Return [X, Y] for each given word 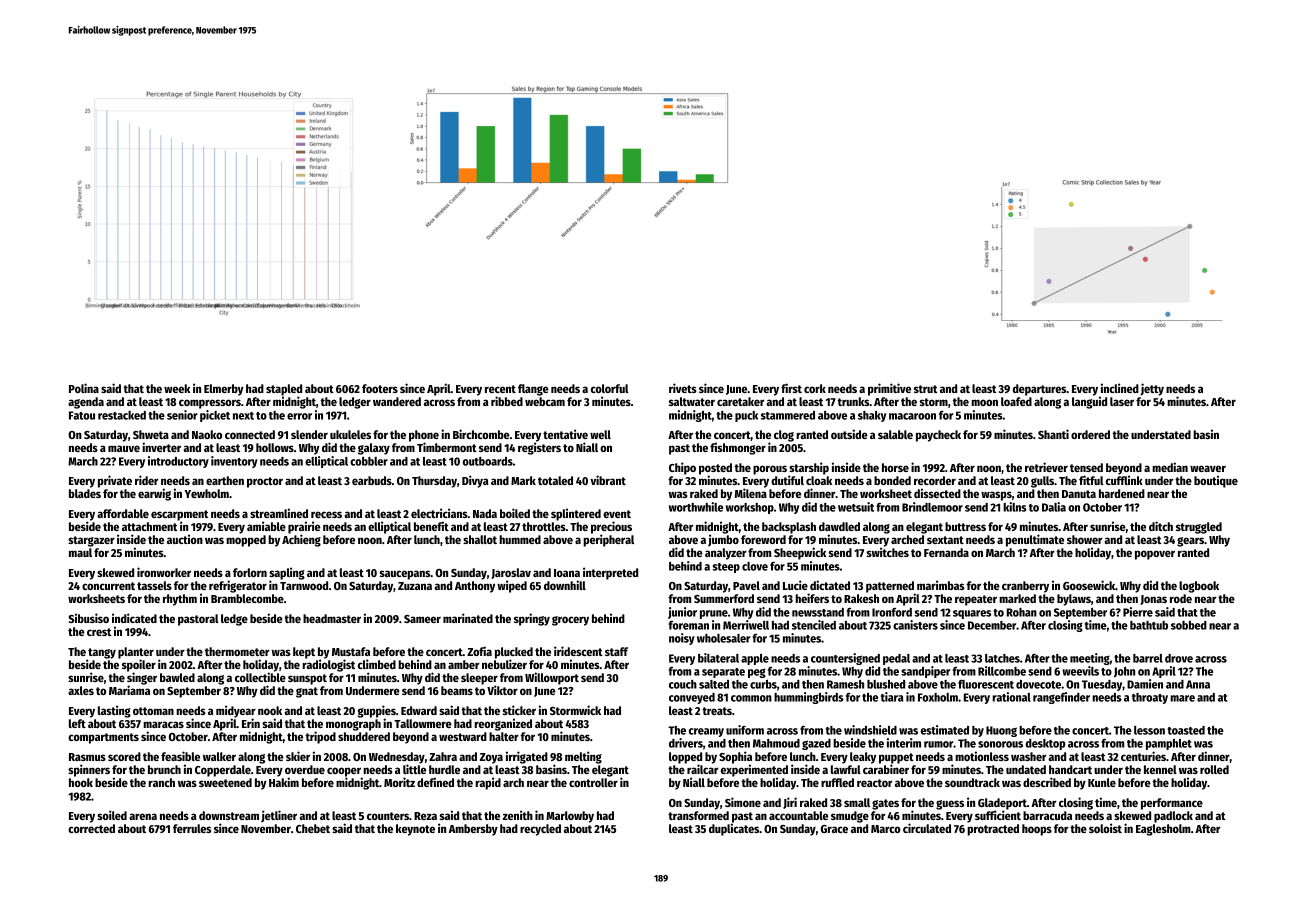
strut [925, 389]
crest [99, 632]
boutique [1216, 481]
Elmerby [224, 390]
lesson [1149, 730]
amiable [266, 526]
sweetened [225, 782]
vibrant [608, 480]
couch [683, 684]
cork [815, 388]
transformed [698, 815]
